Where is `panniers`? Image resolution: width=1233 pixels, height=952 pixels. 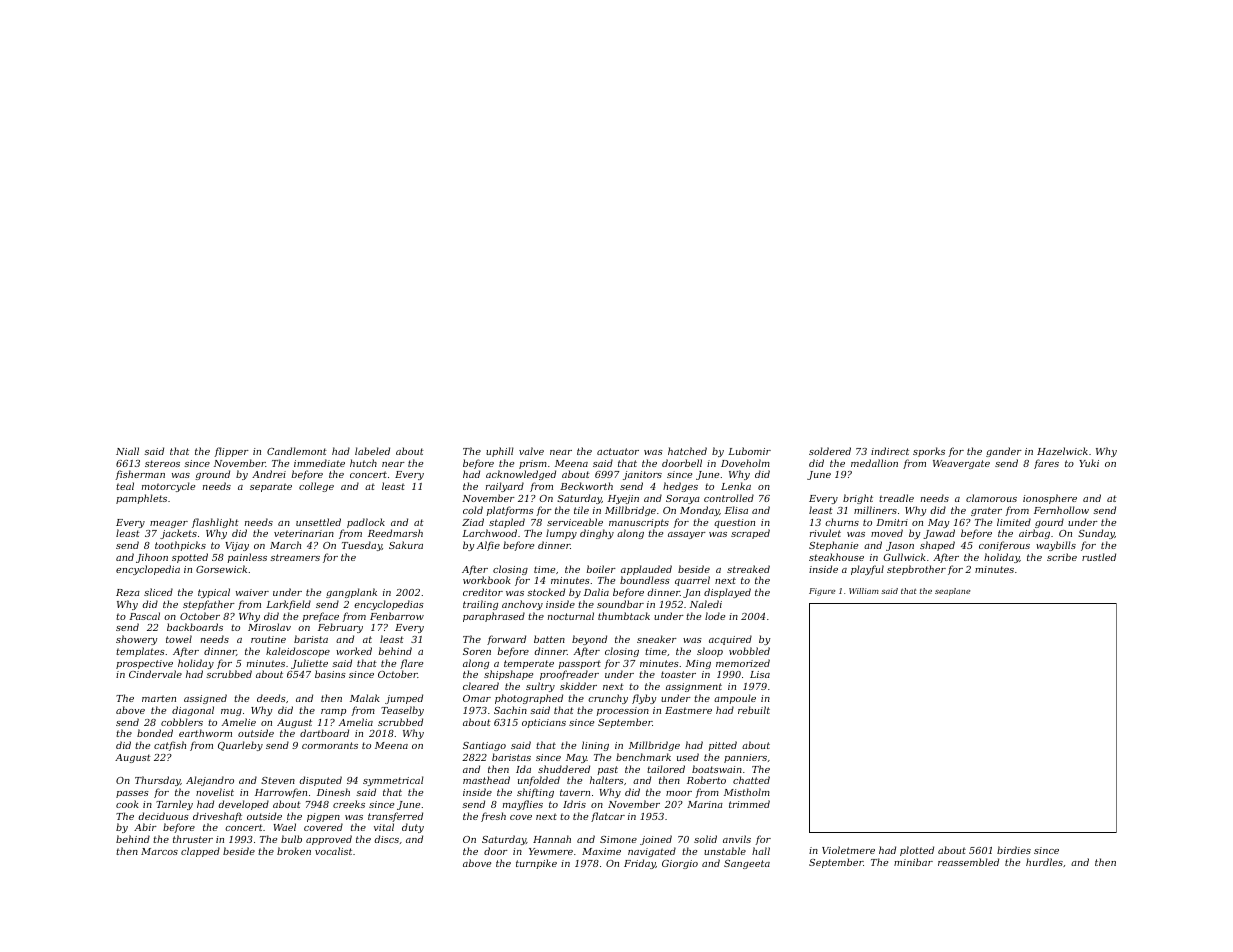 panniers is located at coordinates (745, 758).
